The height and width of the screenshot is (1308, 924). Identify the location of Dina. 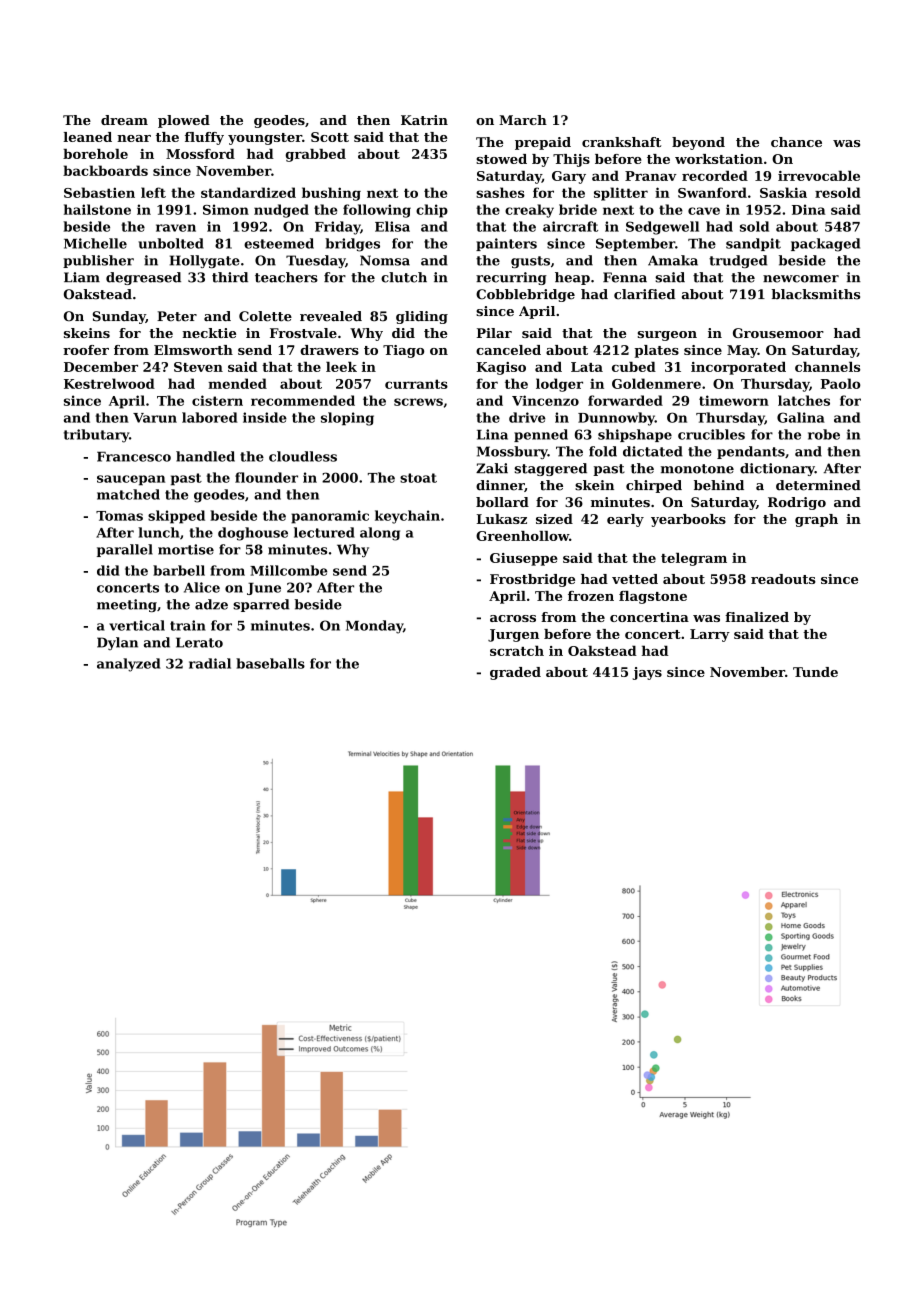
(808, 209).
